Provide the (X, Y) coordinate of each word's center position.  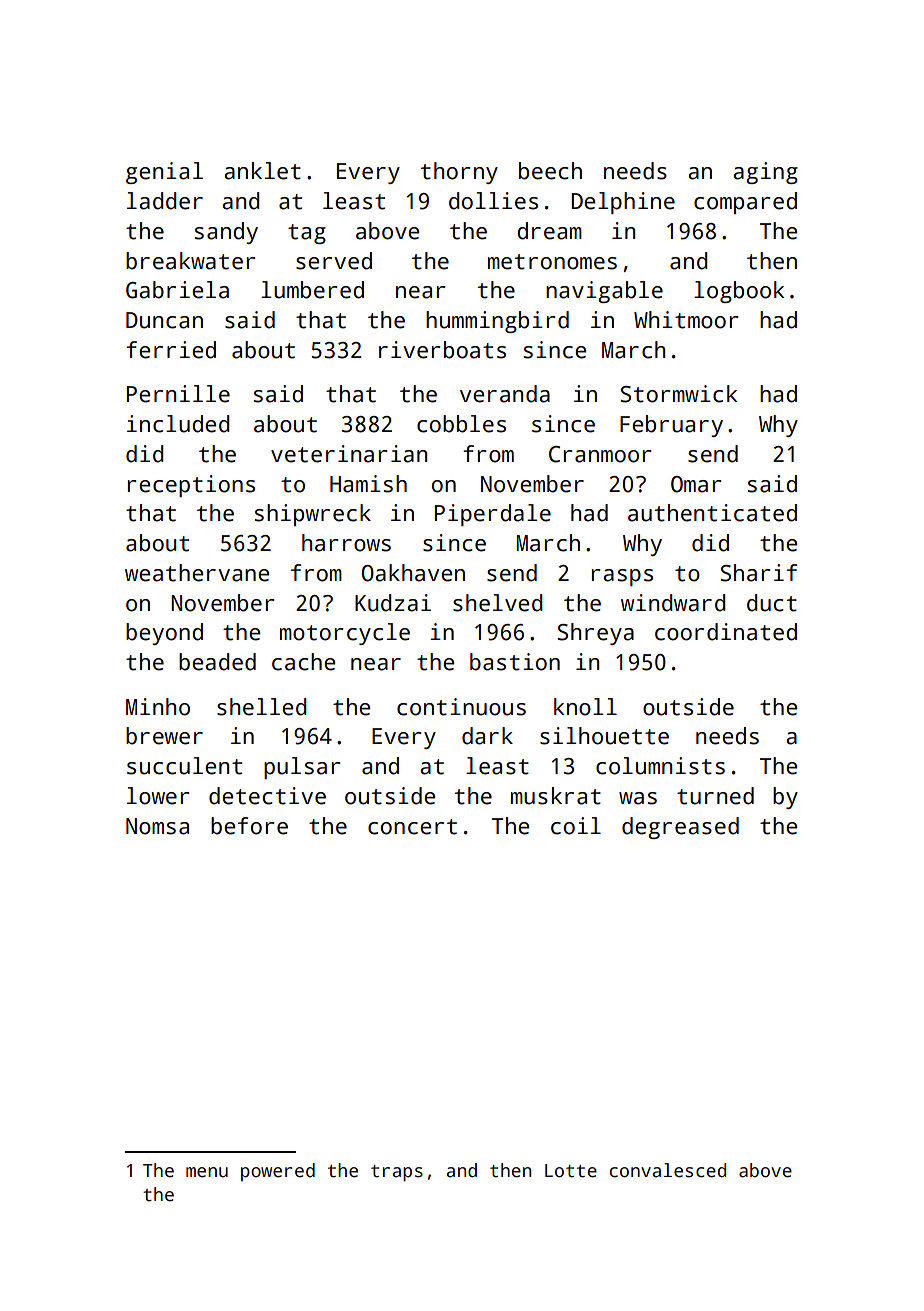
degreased (680, 828)
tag (307, 234)
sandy (226, 233)
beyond (164, 634)
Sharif (759, 573)
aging (765, 173)
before (249, 826)
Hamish (368, 484)
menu (207, 1172)
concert (412, 827)
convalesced (668, 1170)
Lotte (571, 1171)
